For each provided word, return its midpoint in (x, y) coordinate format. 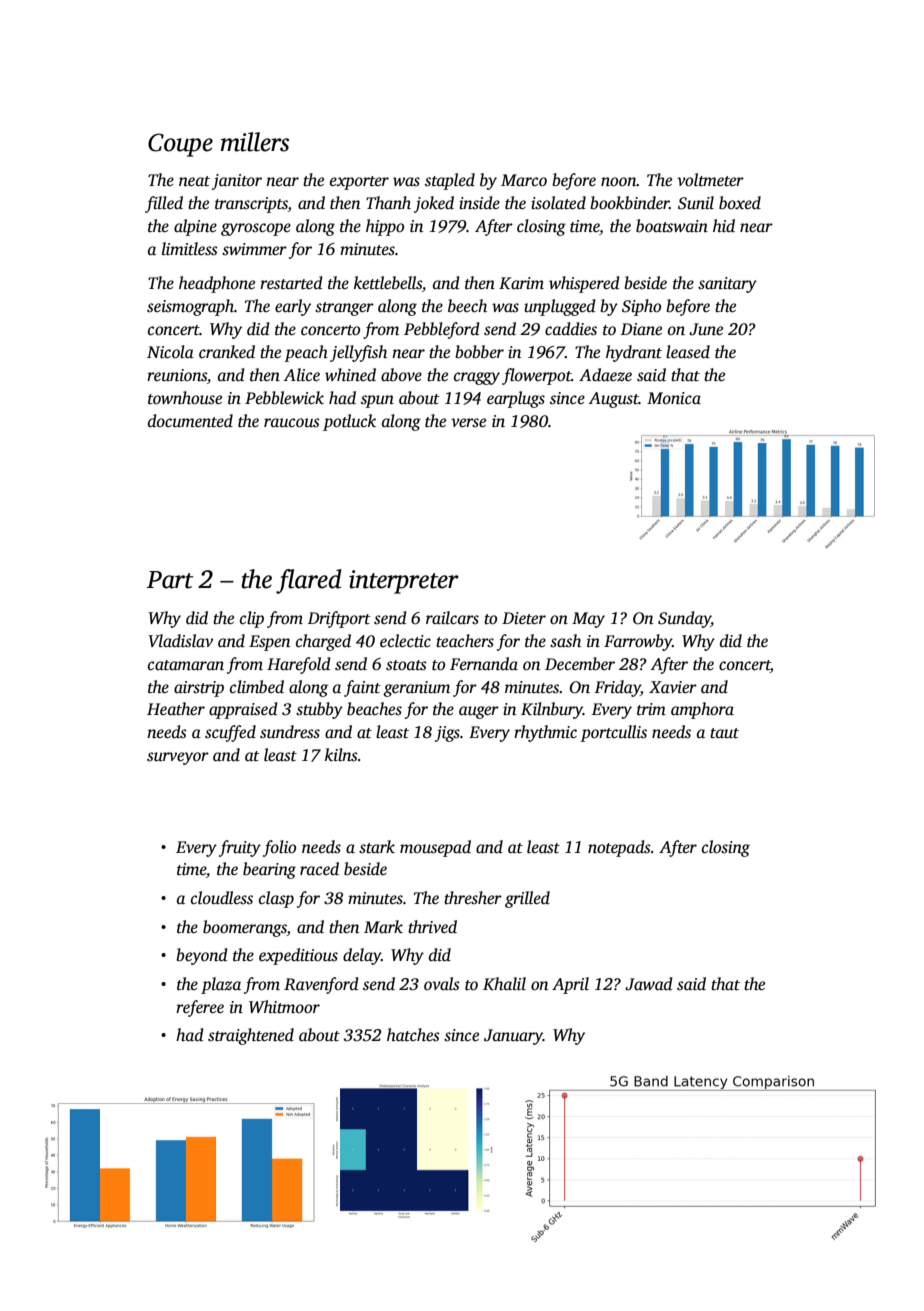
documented (190, 421)
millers (255, 142)
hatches (413, 1035)
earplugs (516, 399)
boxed (740, 203)
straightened (251, 1036)
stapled (450, 181)
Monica (674, 398)
